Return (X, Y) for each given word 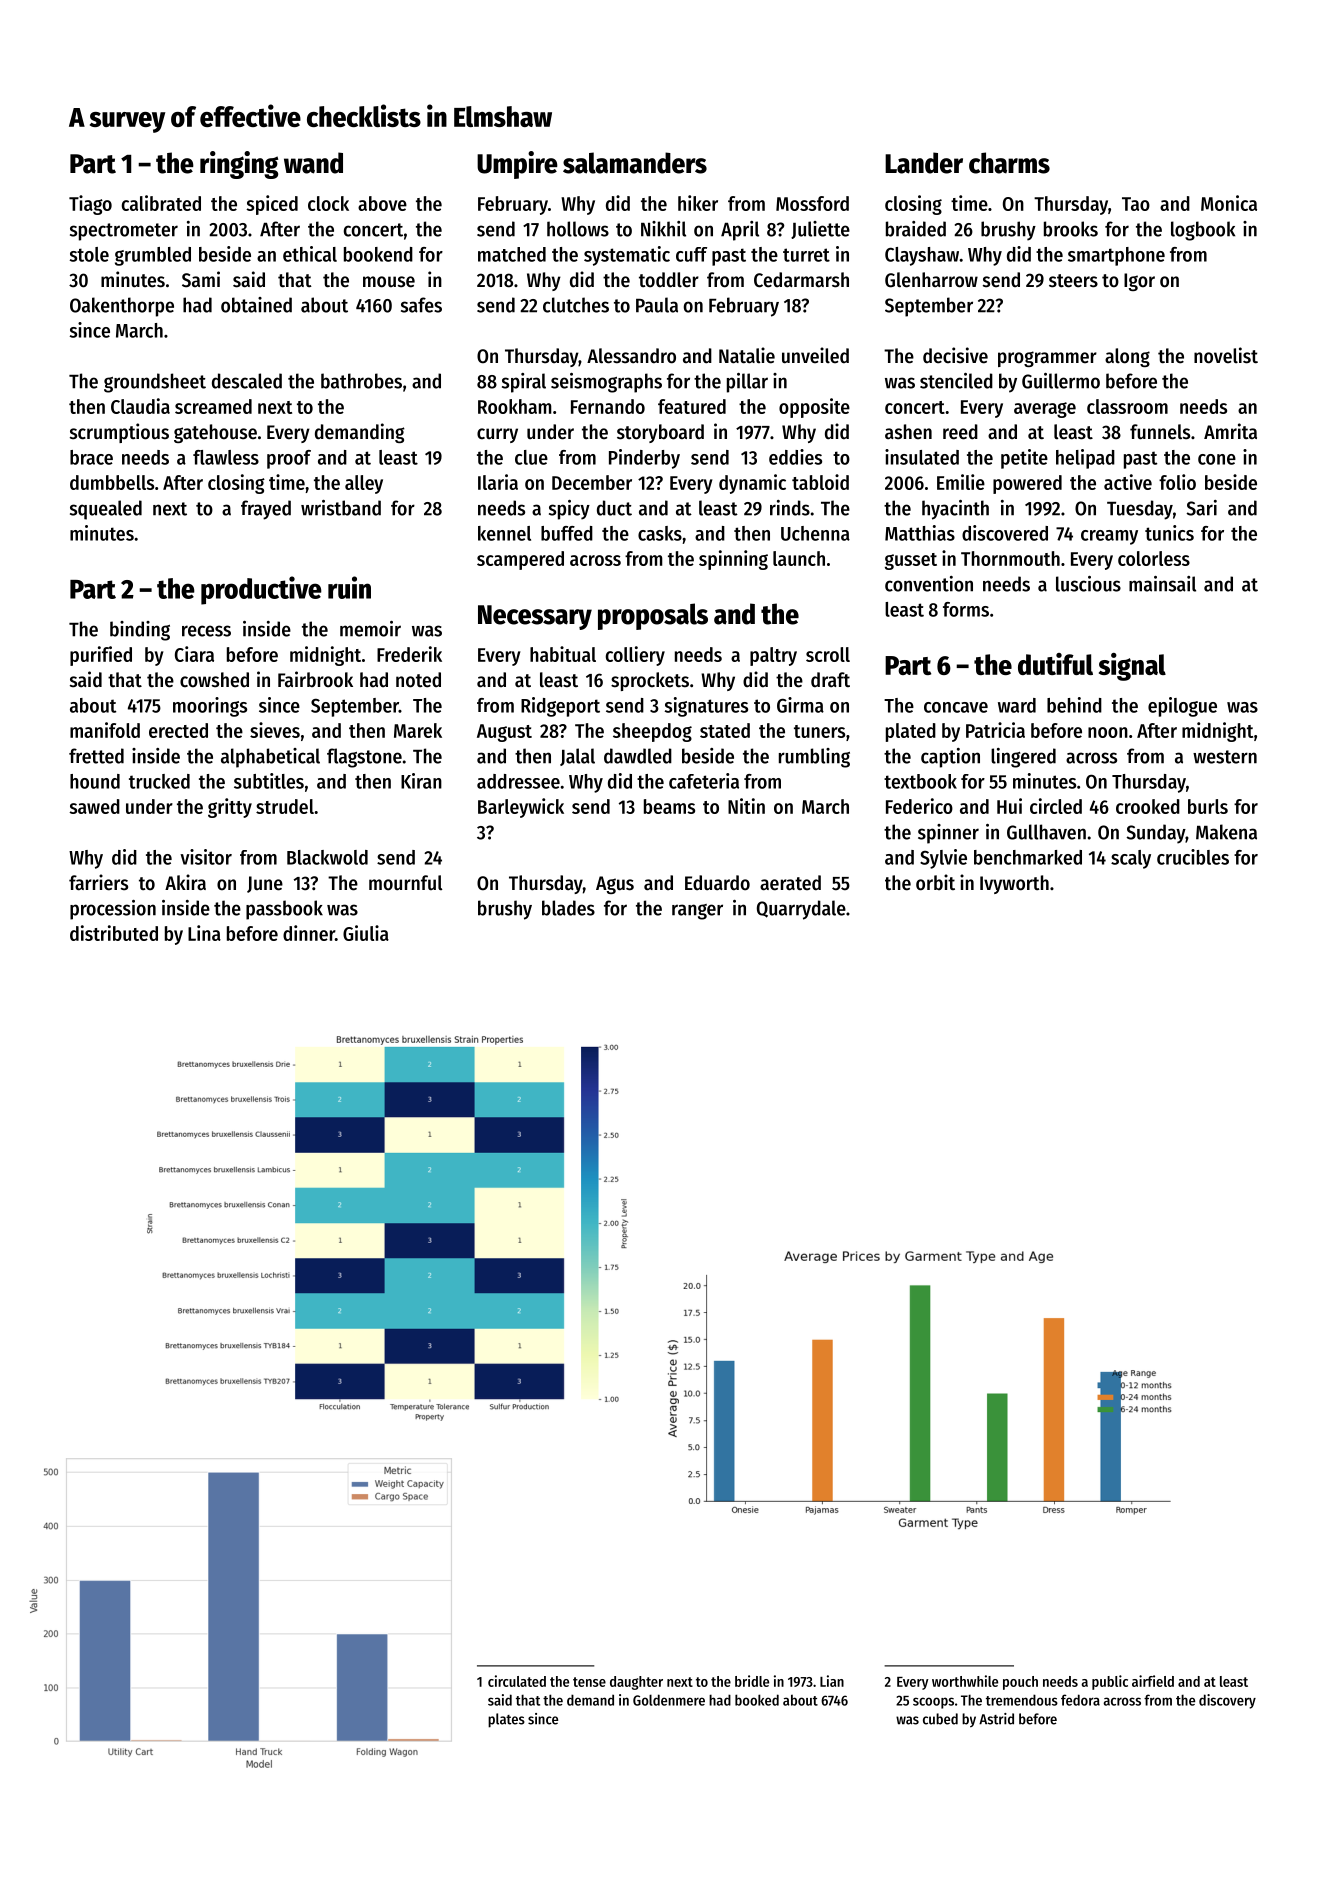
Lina (204, 933)
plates (506, 1720)
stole (89, 254)
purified (101, 656)
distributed (114, 933)
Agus (615, 885)
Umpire (517, 165)
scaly (1131, 859)
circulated (517, 1681)
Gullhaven (1046, 832)
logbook (1203, 231)
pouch (1020, 1683)
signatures (706, 707)
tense (589, 1682)
